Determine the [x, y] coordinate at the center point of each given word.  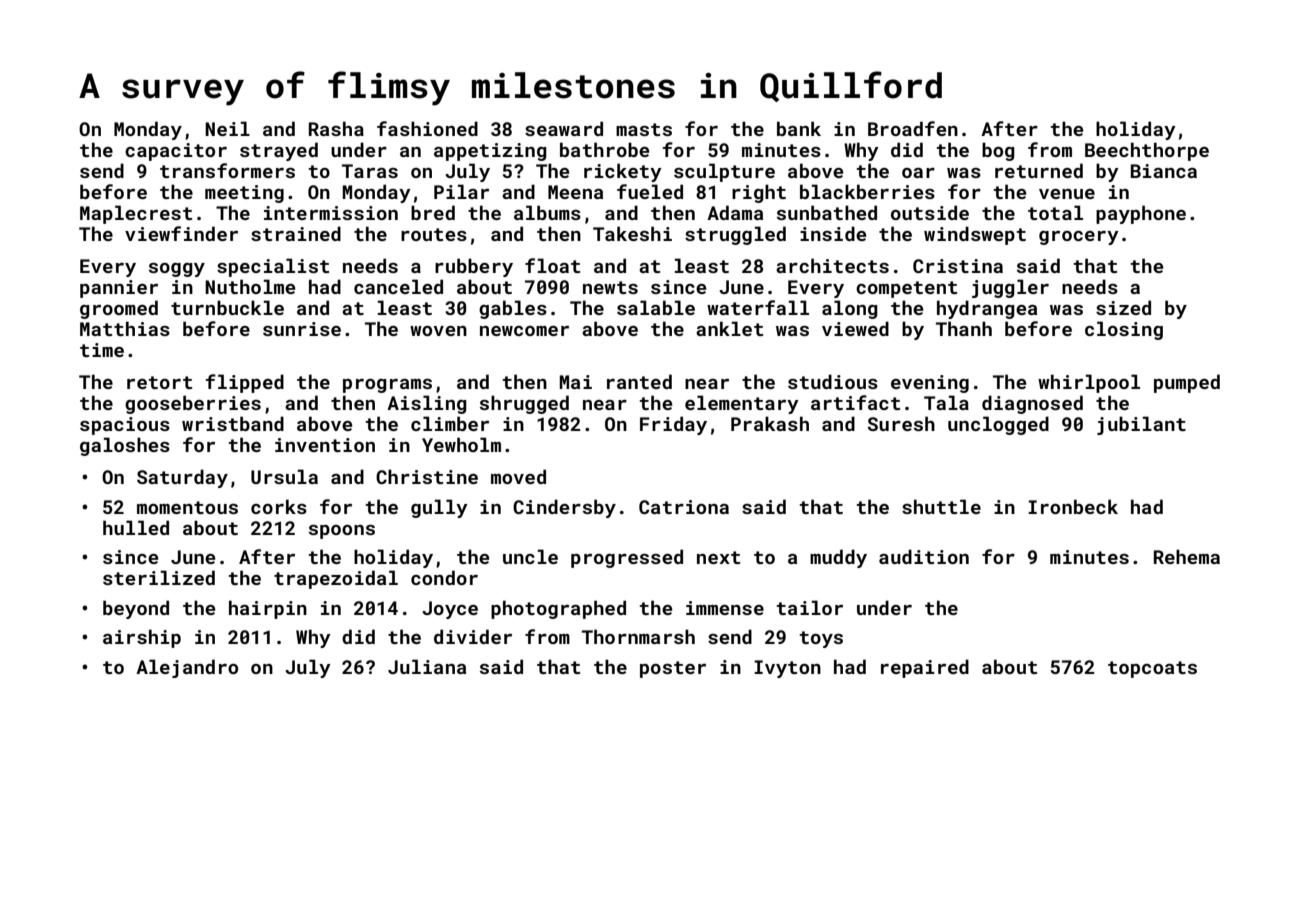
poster [673, 669]
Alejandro [187, 668]
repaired [925, 668]
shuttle [941, 506]
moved [518, 476]
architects [832, 265]
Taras [370, 171]
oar [918, 173]
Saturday [182, 478]
